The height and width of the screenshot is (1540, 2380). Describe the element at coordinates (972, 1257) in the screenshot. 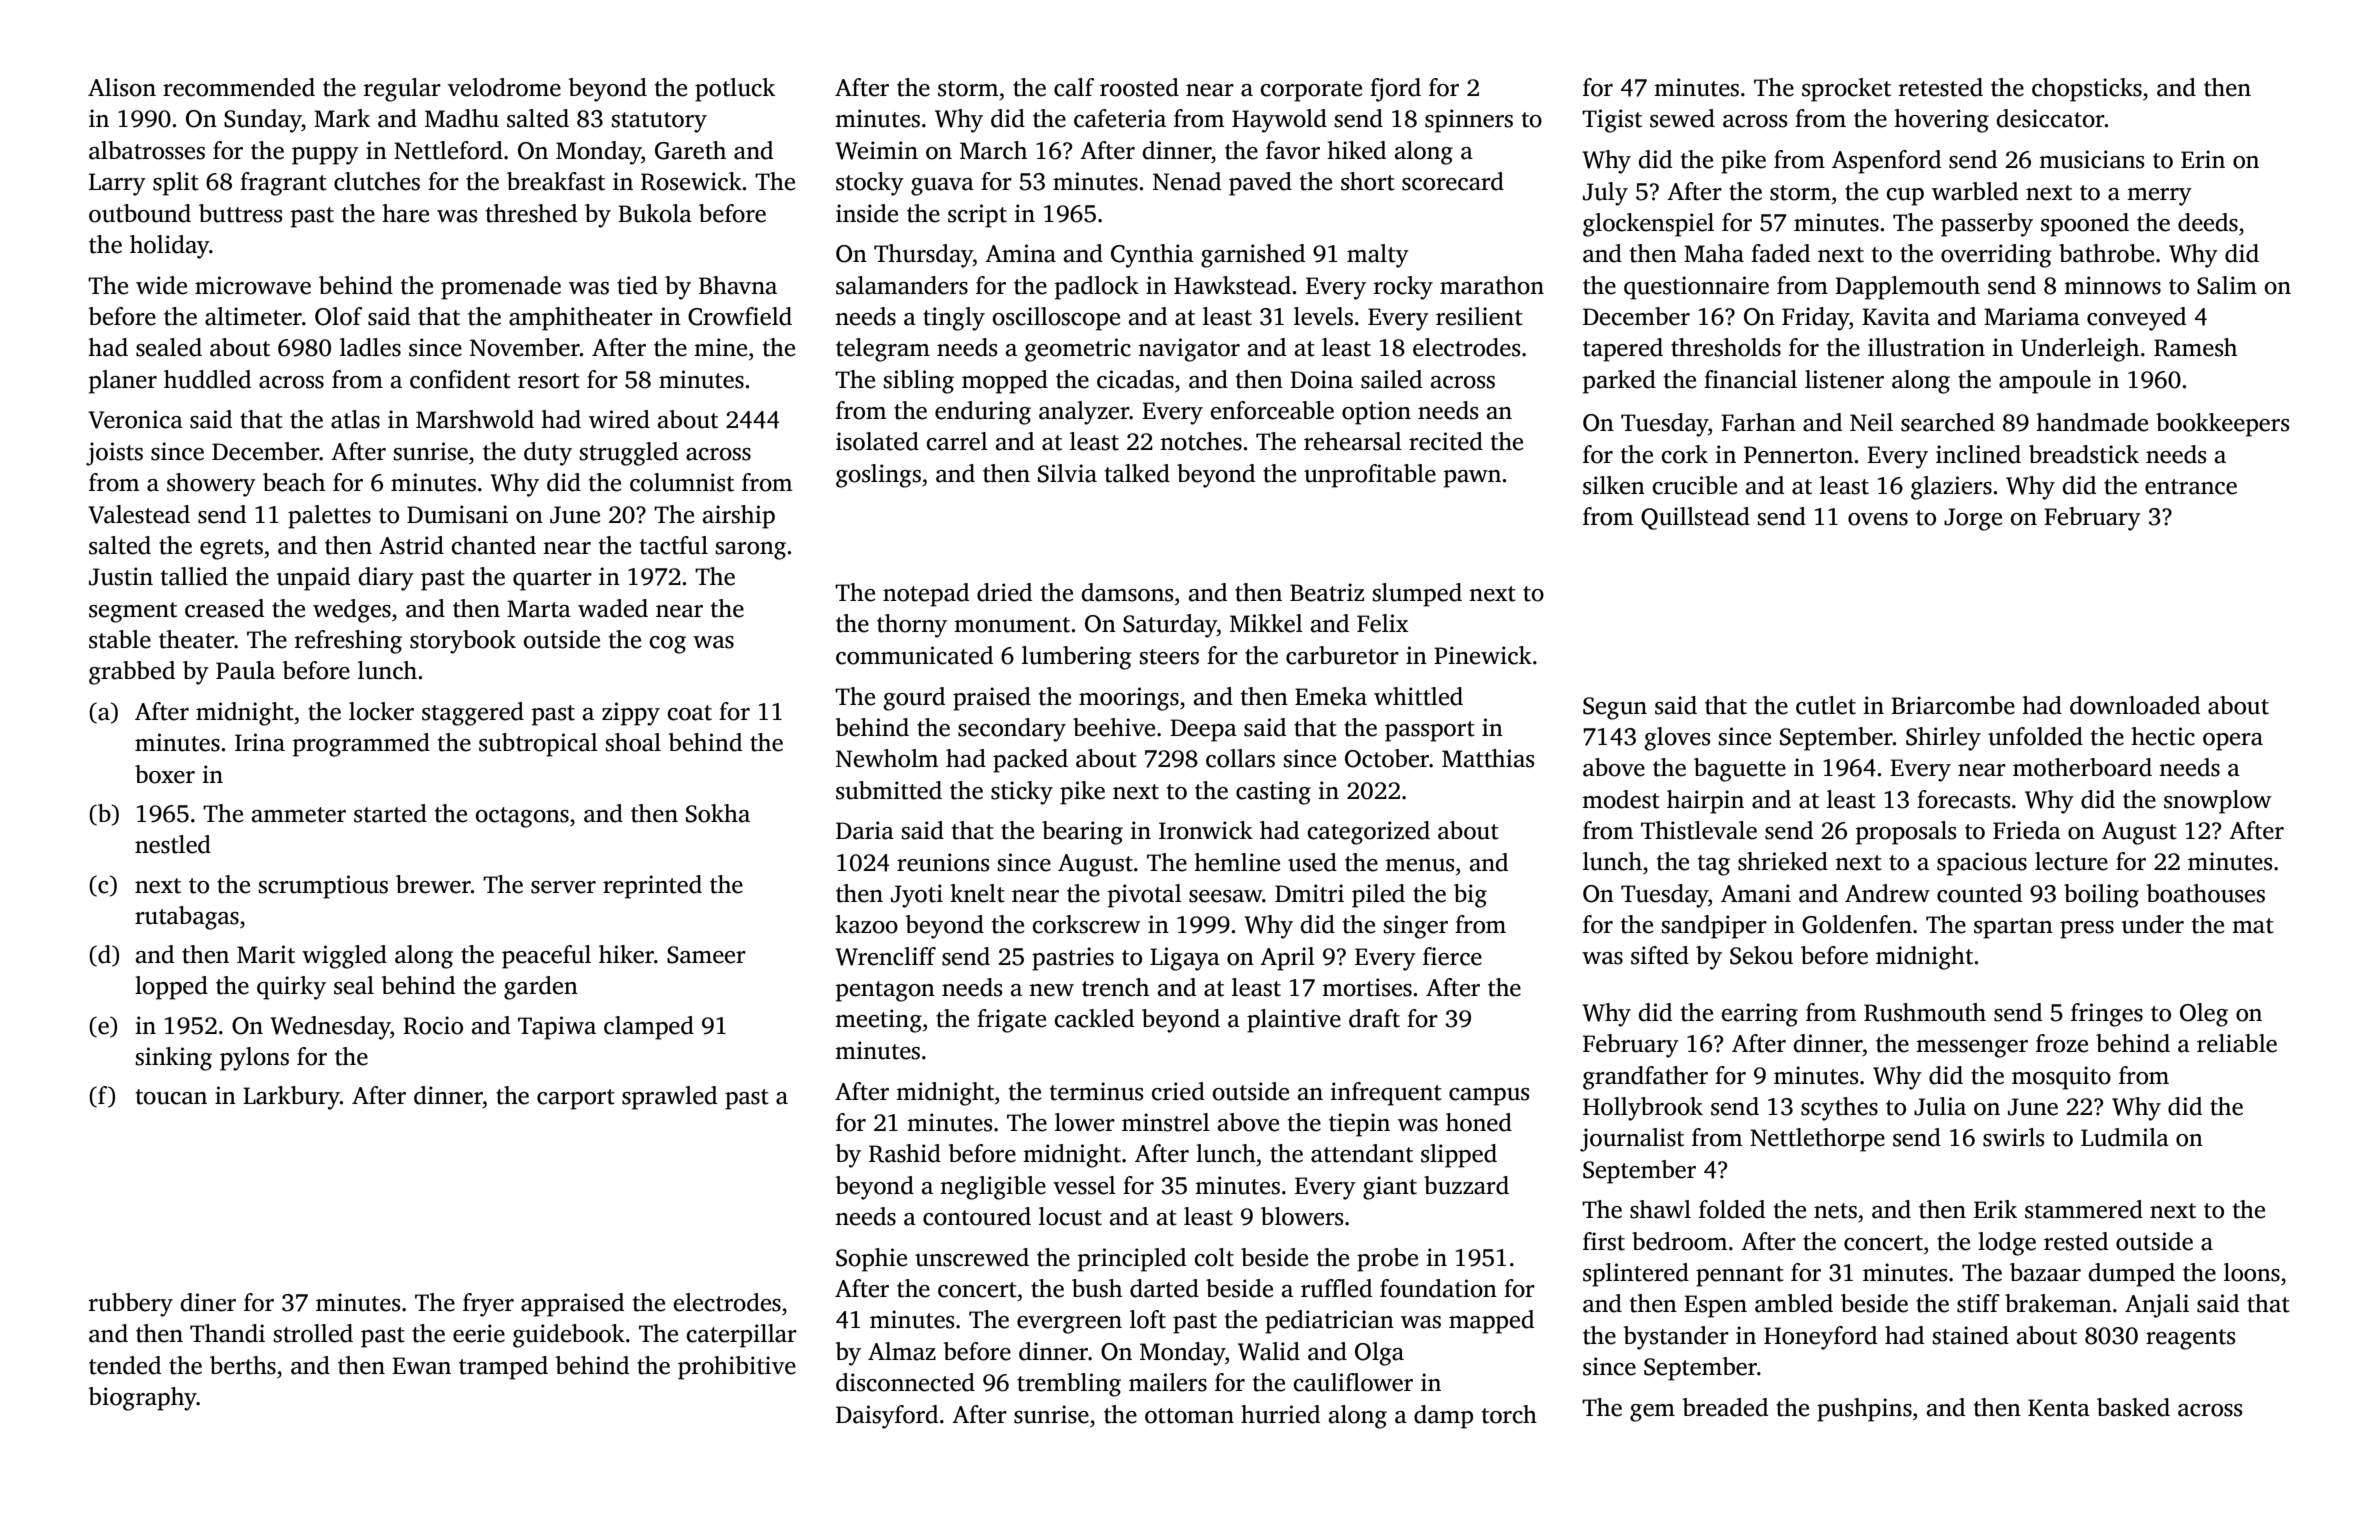

I see `unscrewed` at that location.
